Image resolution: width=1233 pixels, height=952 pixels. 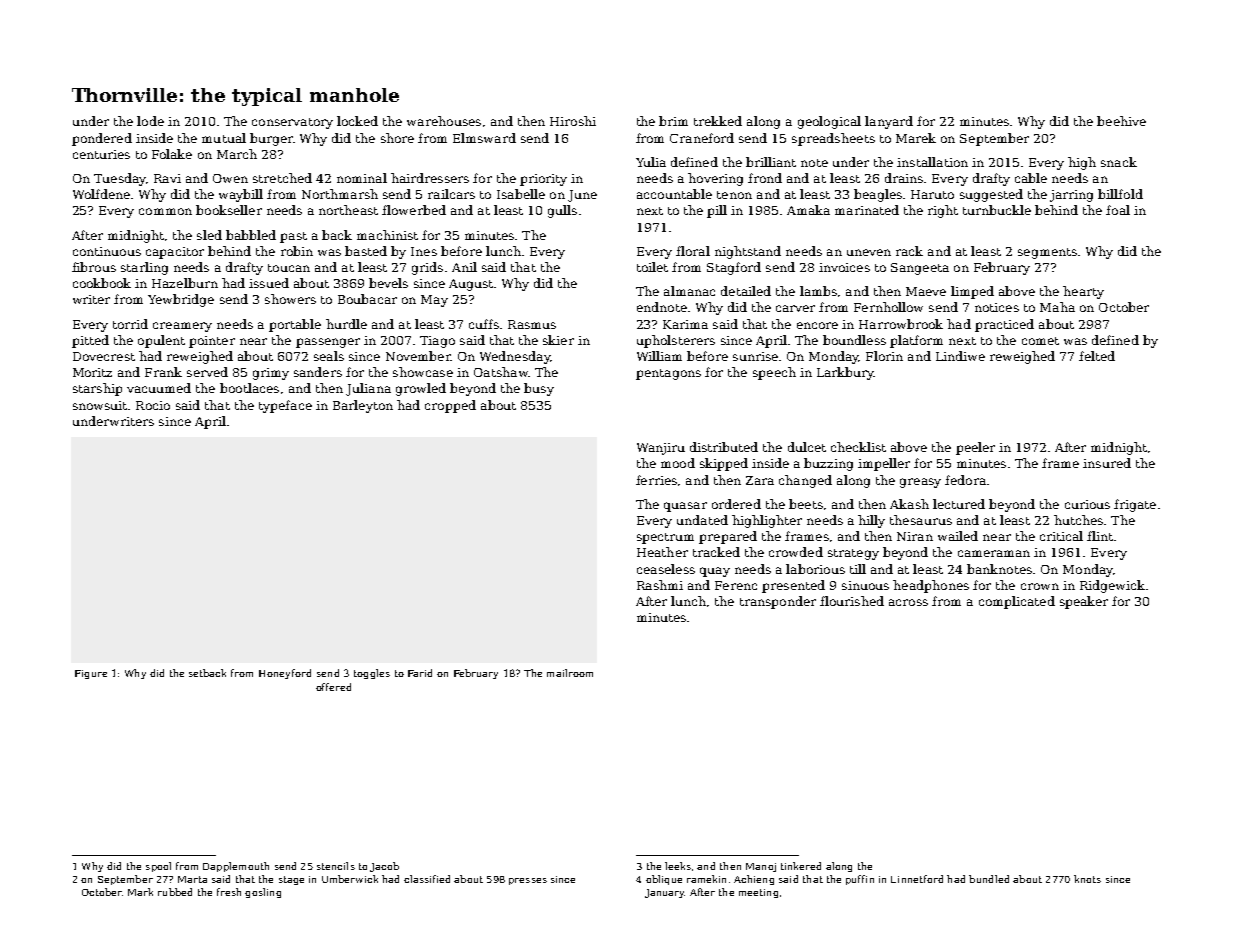 What do you see at coordinates (1047, 253) in the screenshot?
I see `segments` at bounding box center [1047, 253].
